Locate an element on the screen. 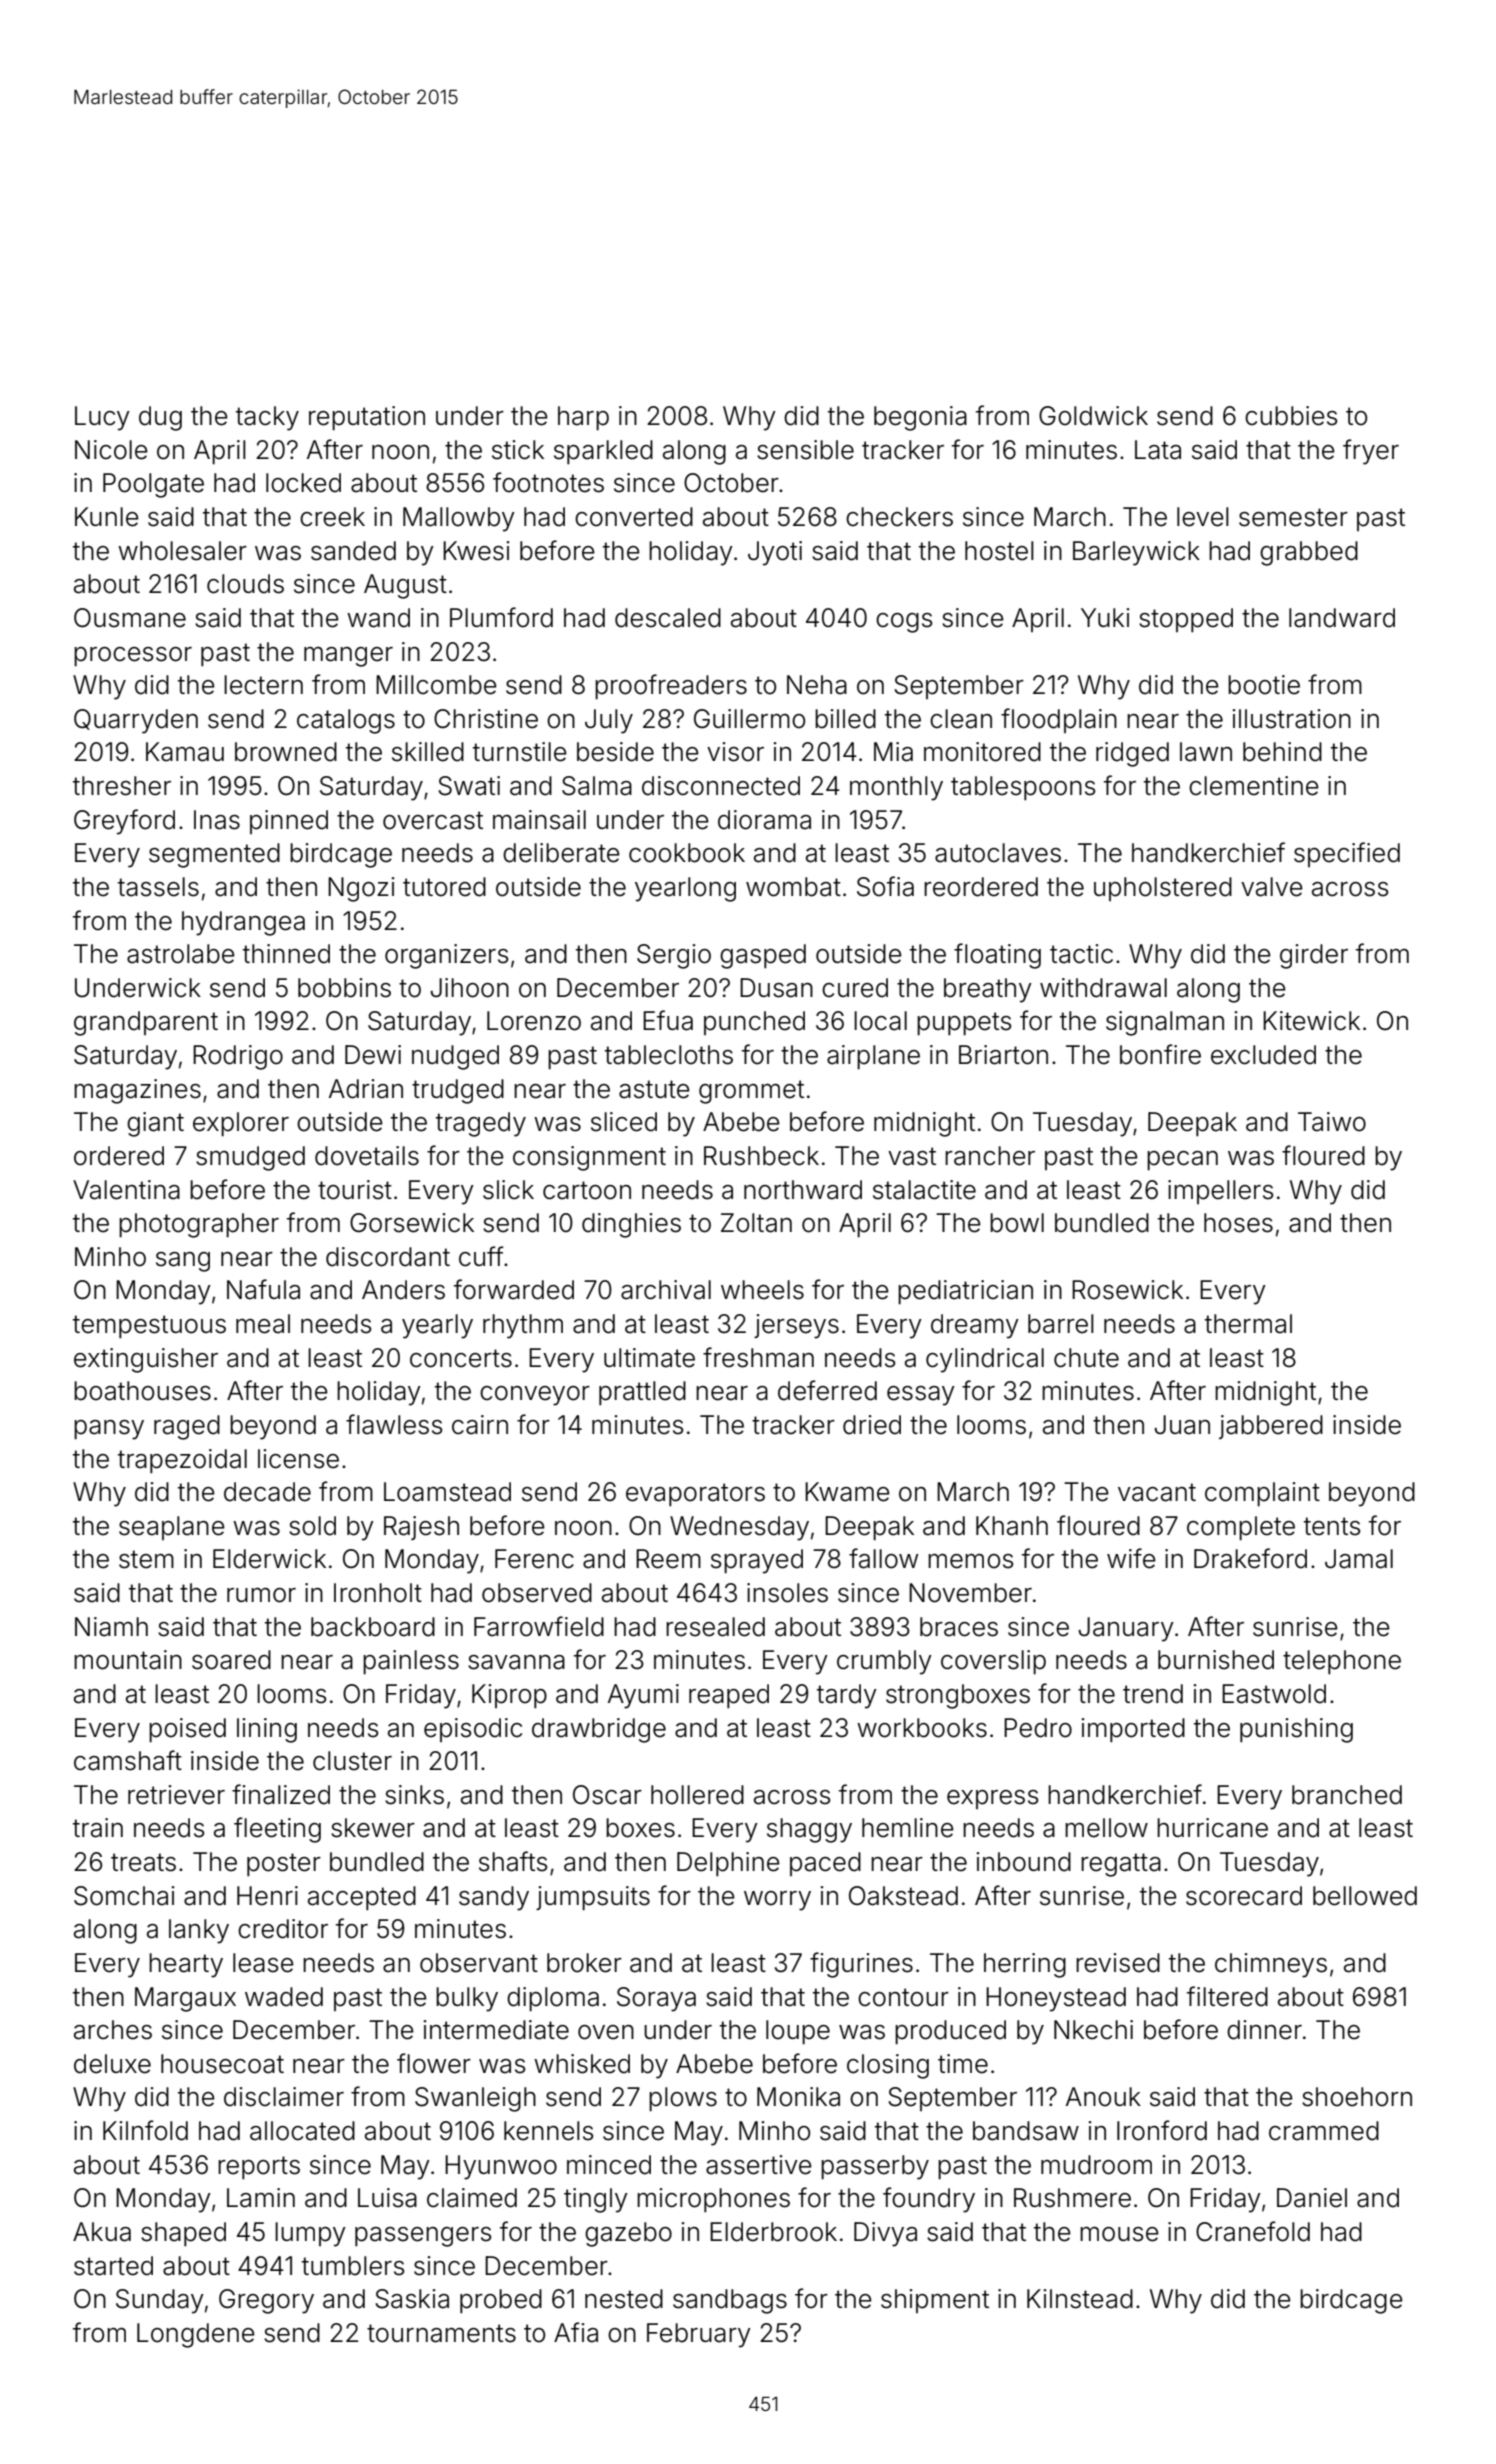 The image size is (1496, 2464). Farrowfield is located at coordinates (539, 1626).
